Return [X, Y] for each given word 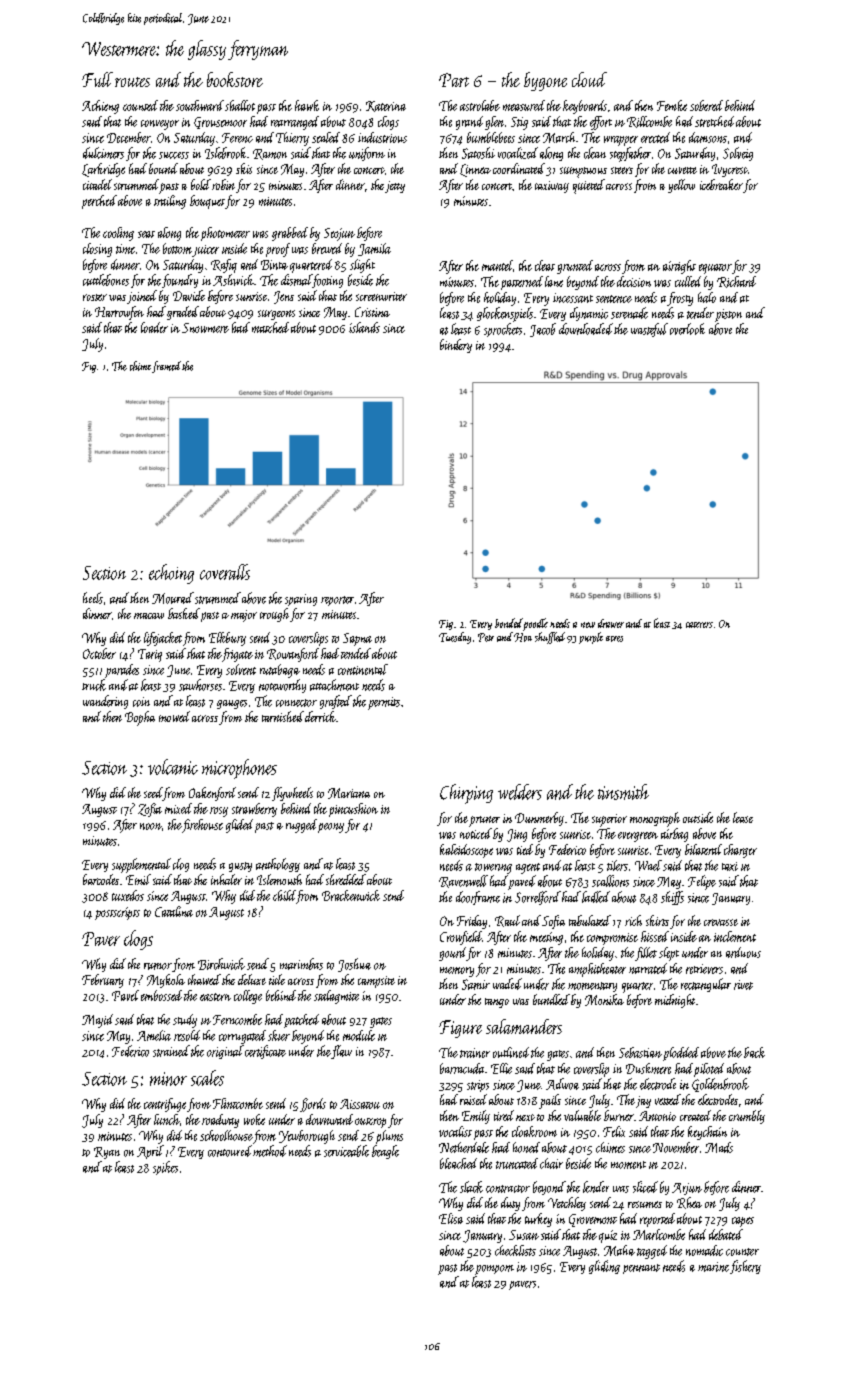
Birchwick [221, 964]
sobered [706, 105]
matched [270, 327]
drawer [611, 623]
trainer [475, 1053]
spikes [165, 1168]
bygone [545, 81]
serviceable [346, 1151]
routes [132, 82]
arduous [743, 952]
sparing [301, 600]
